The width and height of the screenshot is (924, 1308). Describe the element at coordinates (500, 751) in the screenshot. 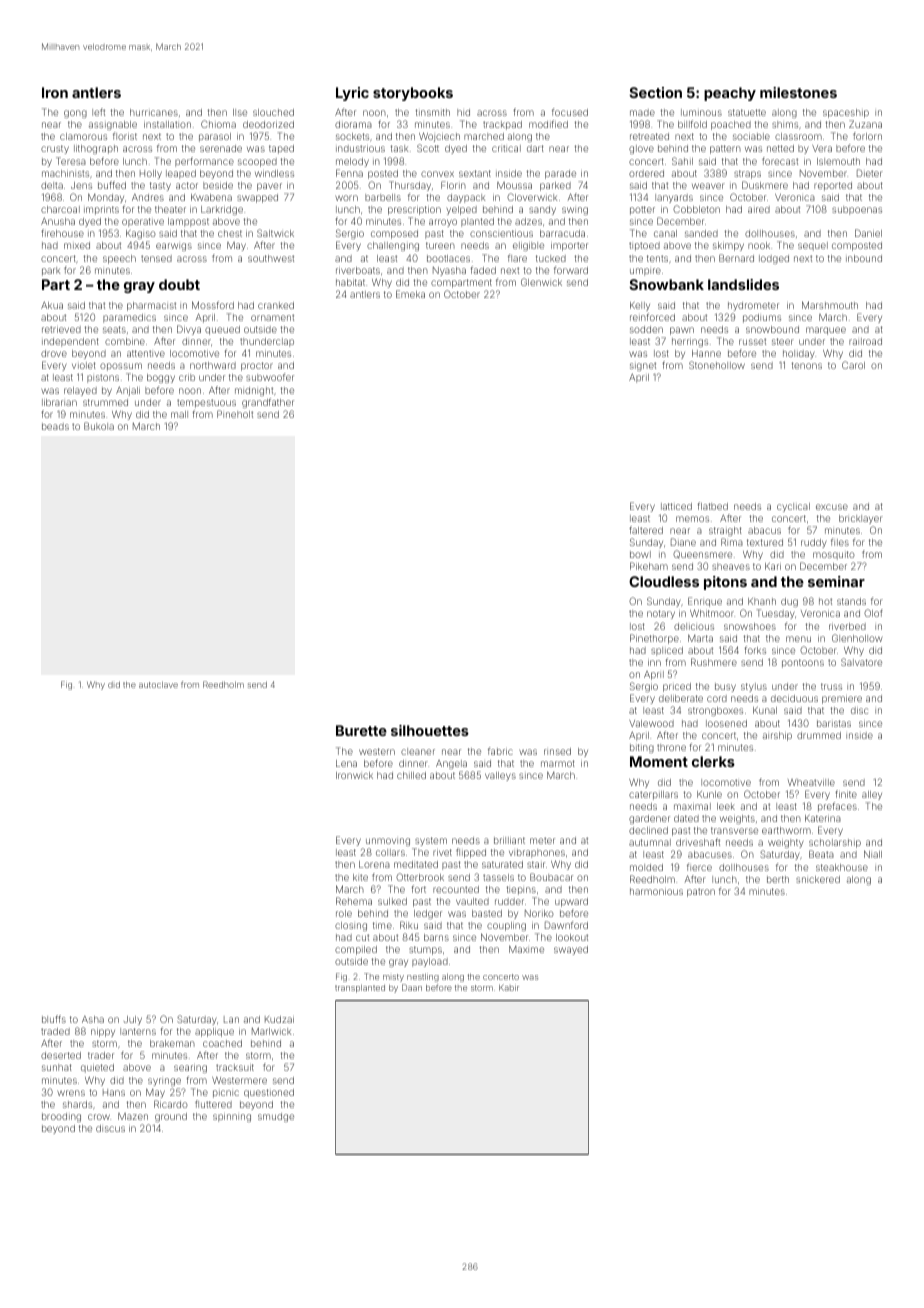

I see `fabric` at that location.
